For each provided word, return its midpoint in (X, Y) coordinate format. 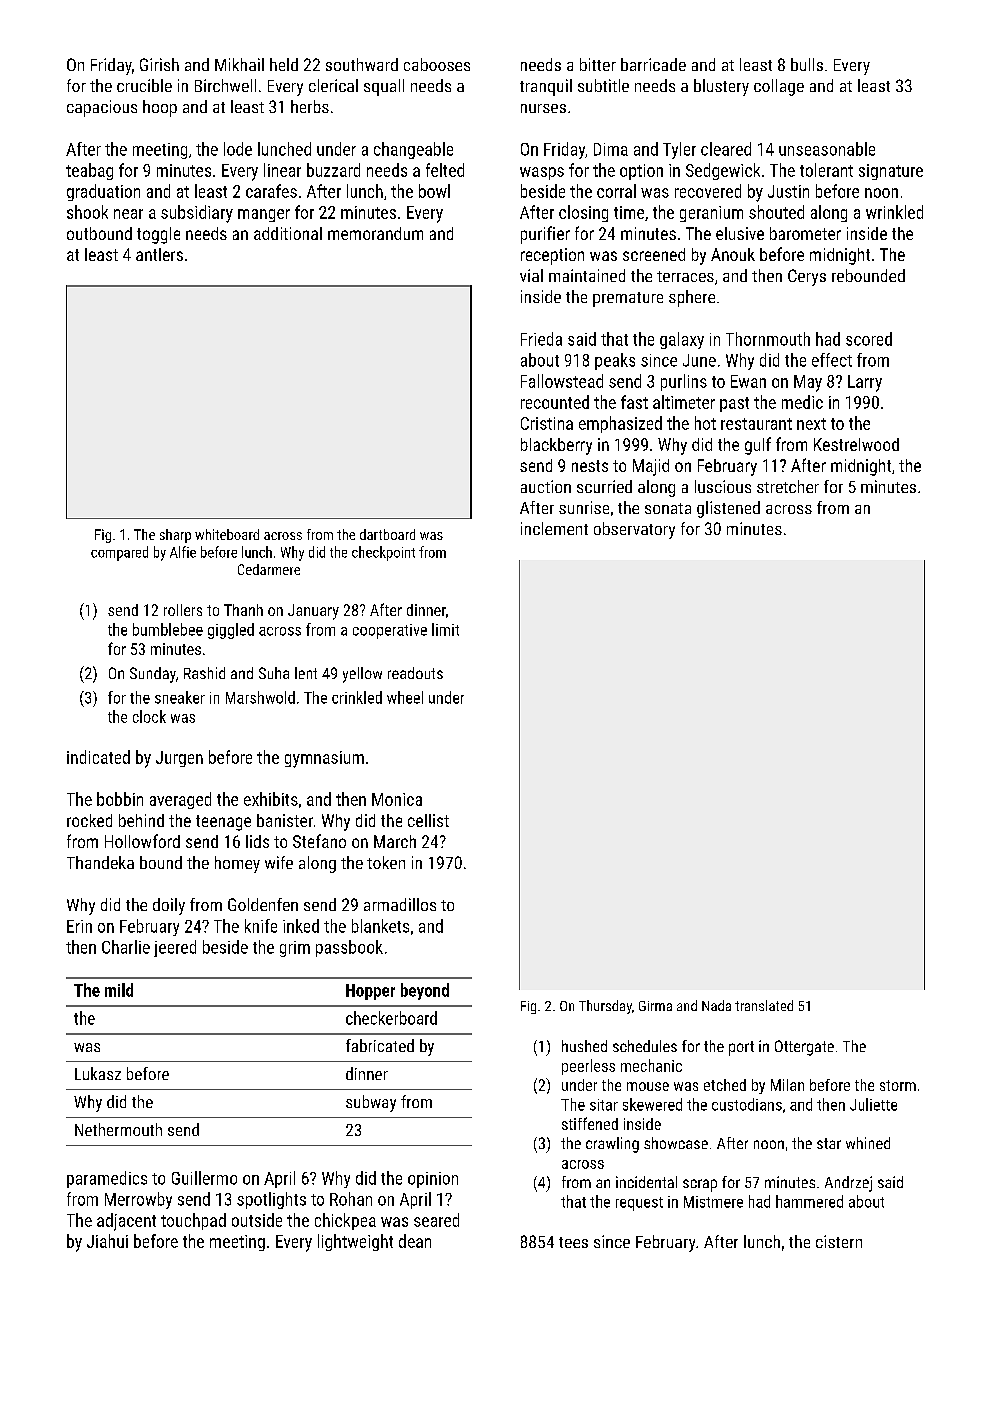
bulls (807, 64)
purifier (545, 235)
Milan (787, 1085)
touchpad (193, 1221)
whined (868, 1143)
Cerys (807, 277)
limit (445, 629)
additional (288, 233)
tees (573, 1242)
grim (295, 949)
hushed (584, 1046)
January (313, 612)
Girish (159, 64)
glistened (728, 509)
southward (362, 64)
